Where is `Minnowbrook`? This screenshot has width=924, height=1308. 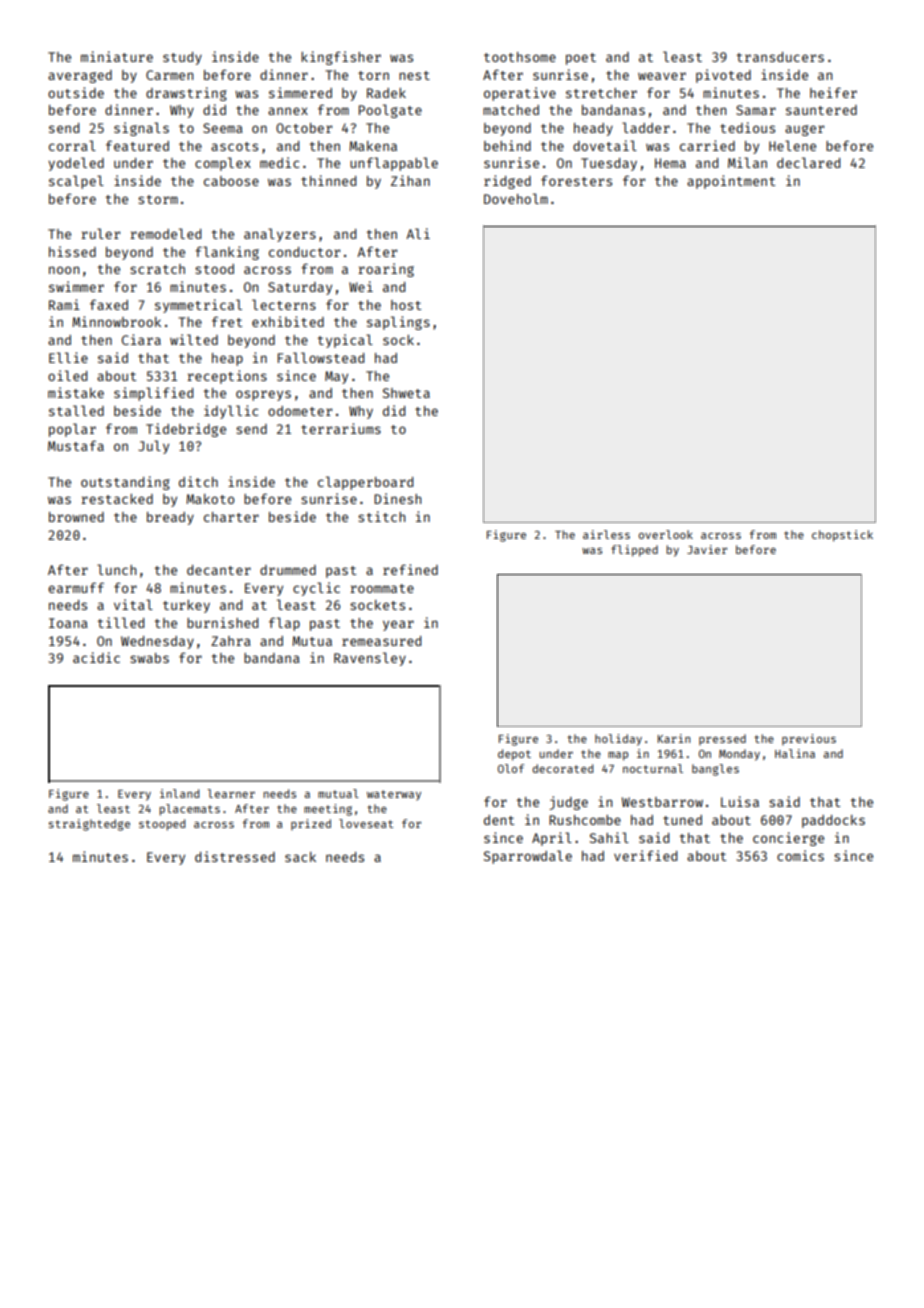 Minnowbrook is located at coordinates (116, 321).
